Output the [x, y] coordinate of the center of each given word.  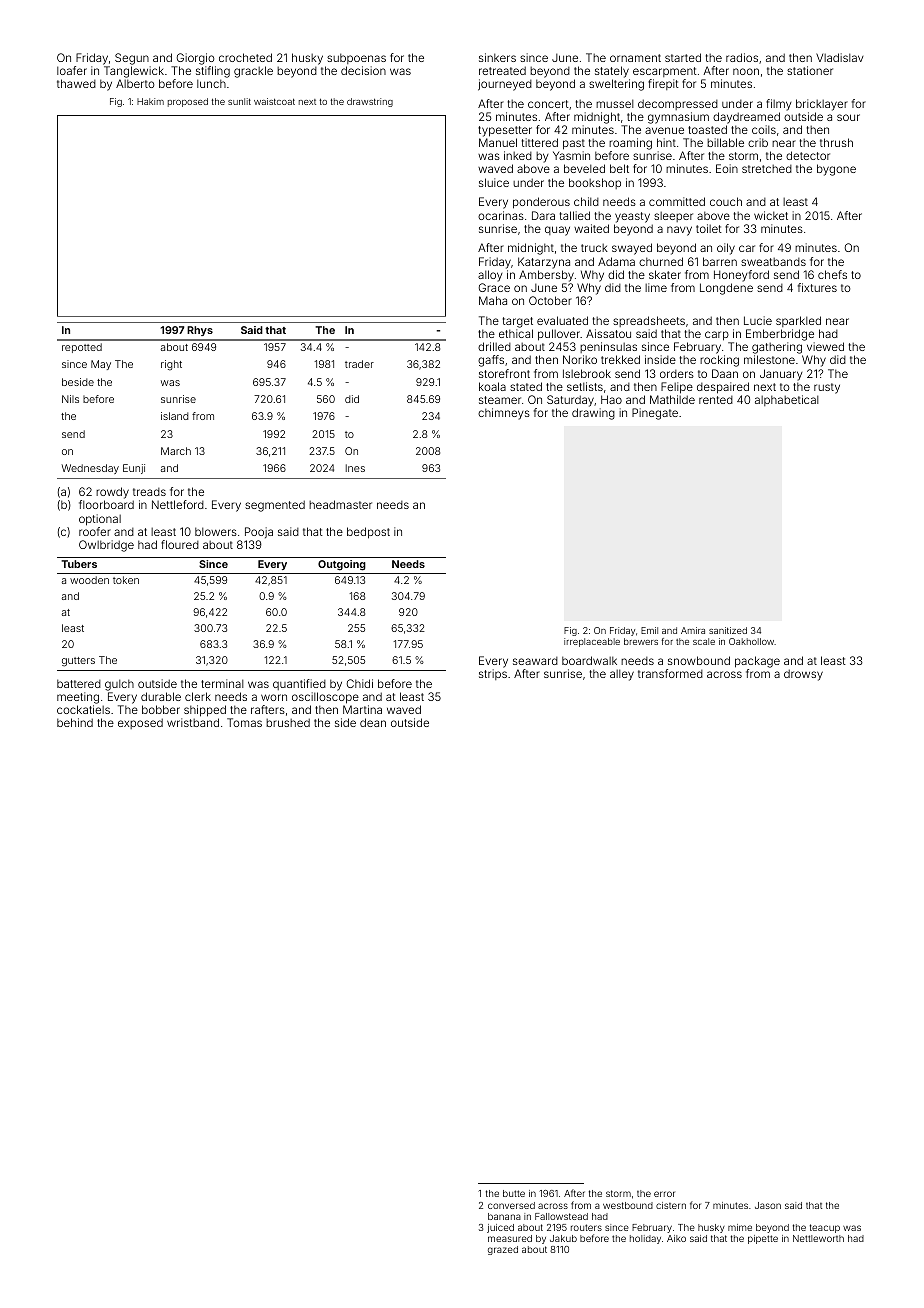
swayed [632, 249]
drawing [593, 414]
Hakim [150, 101]
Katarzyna [544, 263]
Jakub [563, 1238]
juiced [500, 1228]
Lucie [758, 320]
